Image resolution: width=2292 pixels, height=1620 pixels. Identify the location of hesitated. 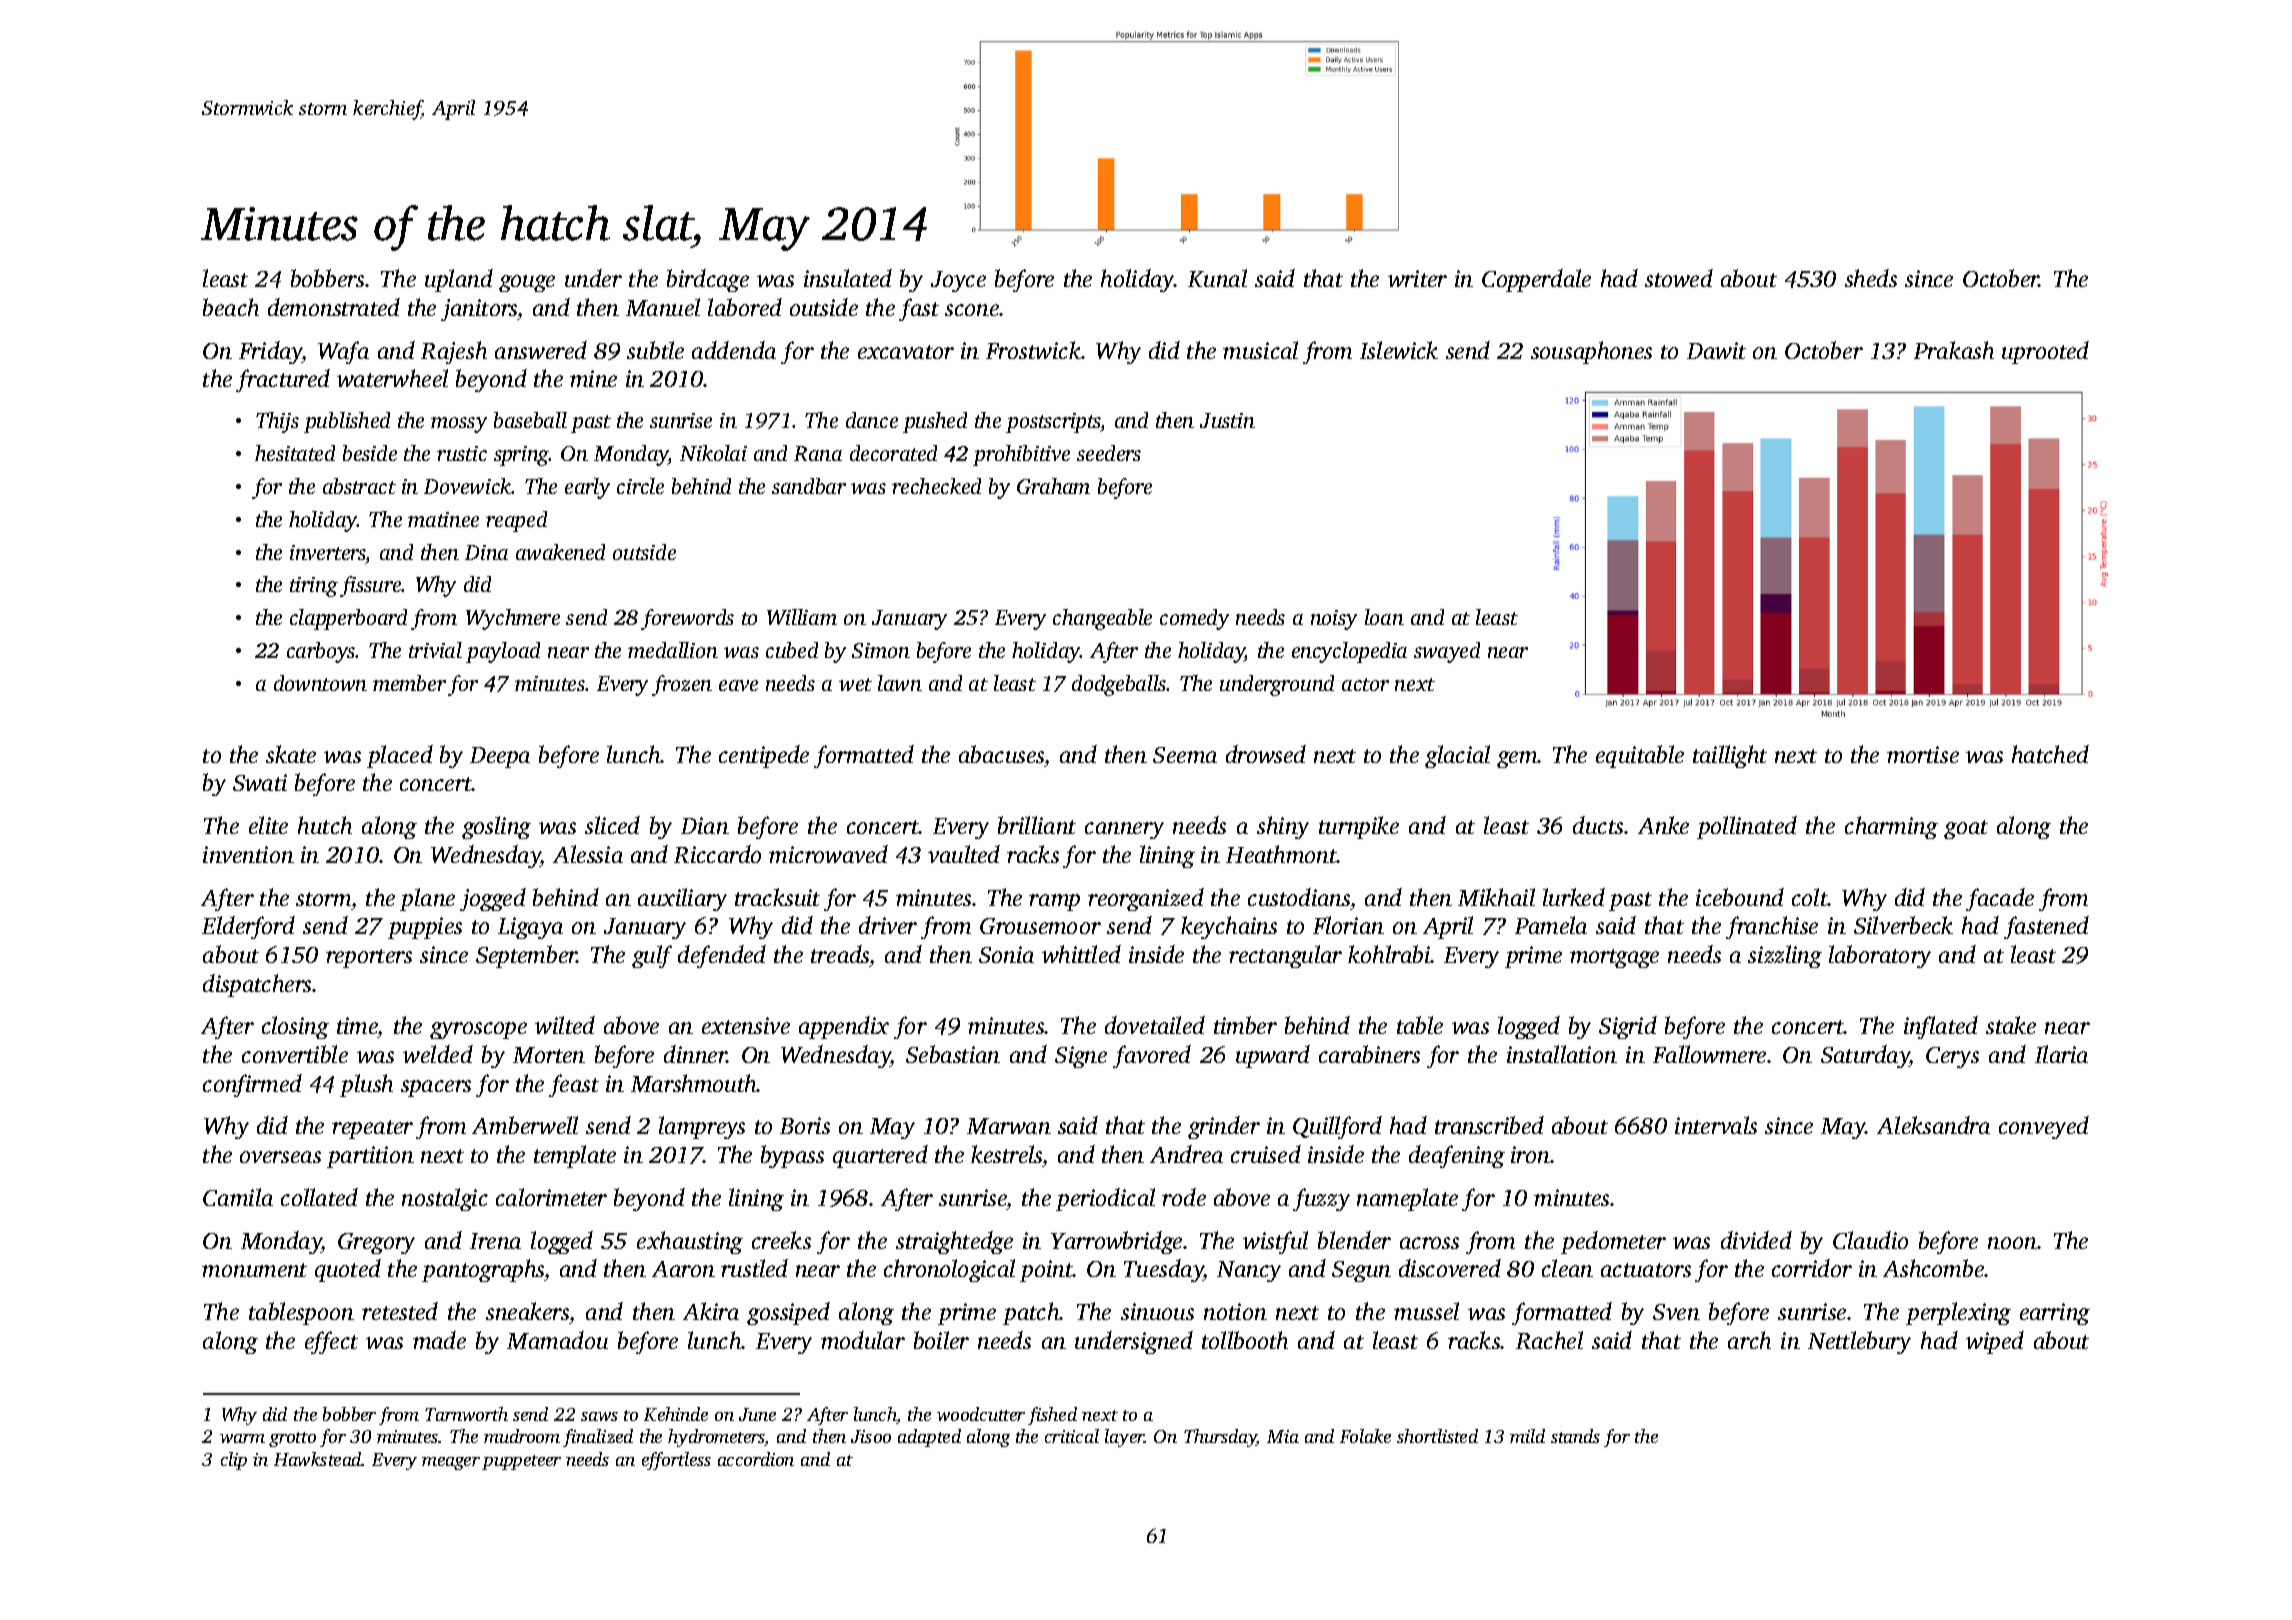
(295, 453).
